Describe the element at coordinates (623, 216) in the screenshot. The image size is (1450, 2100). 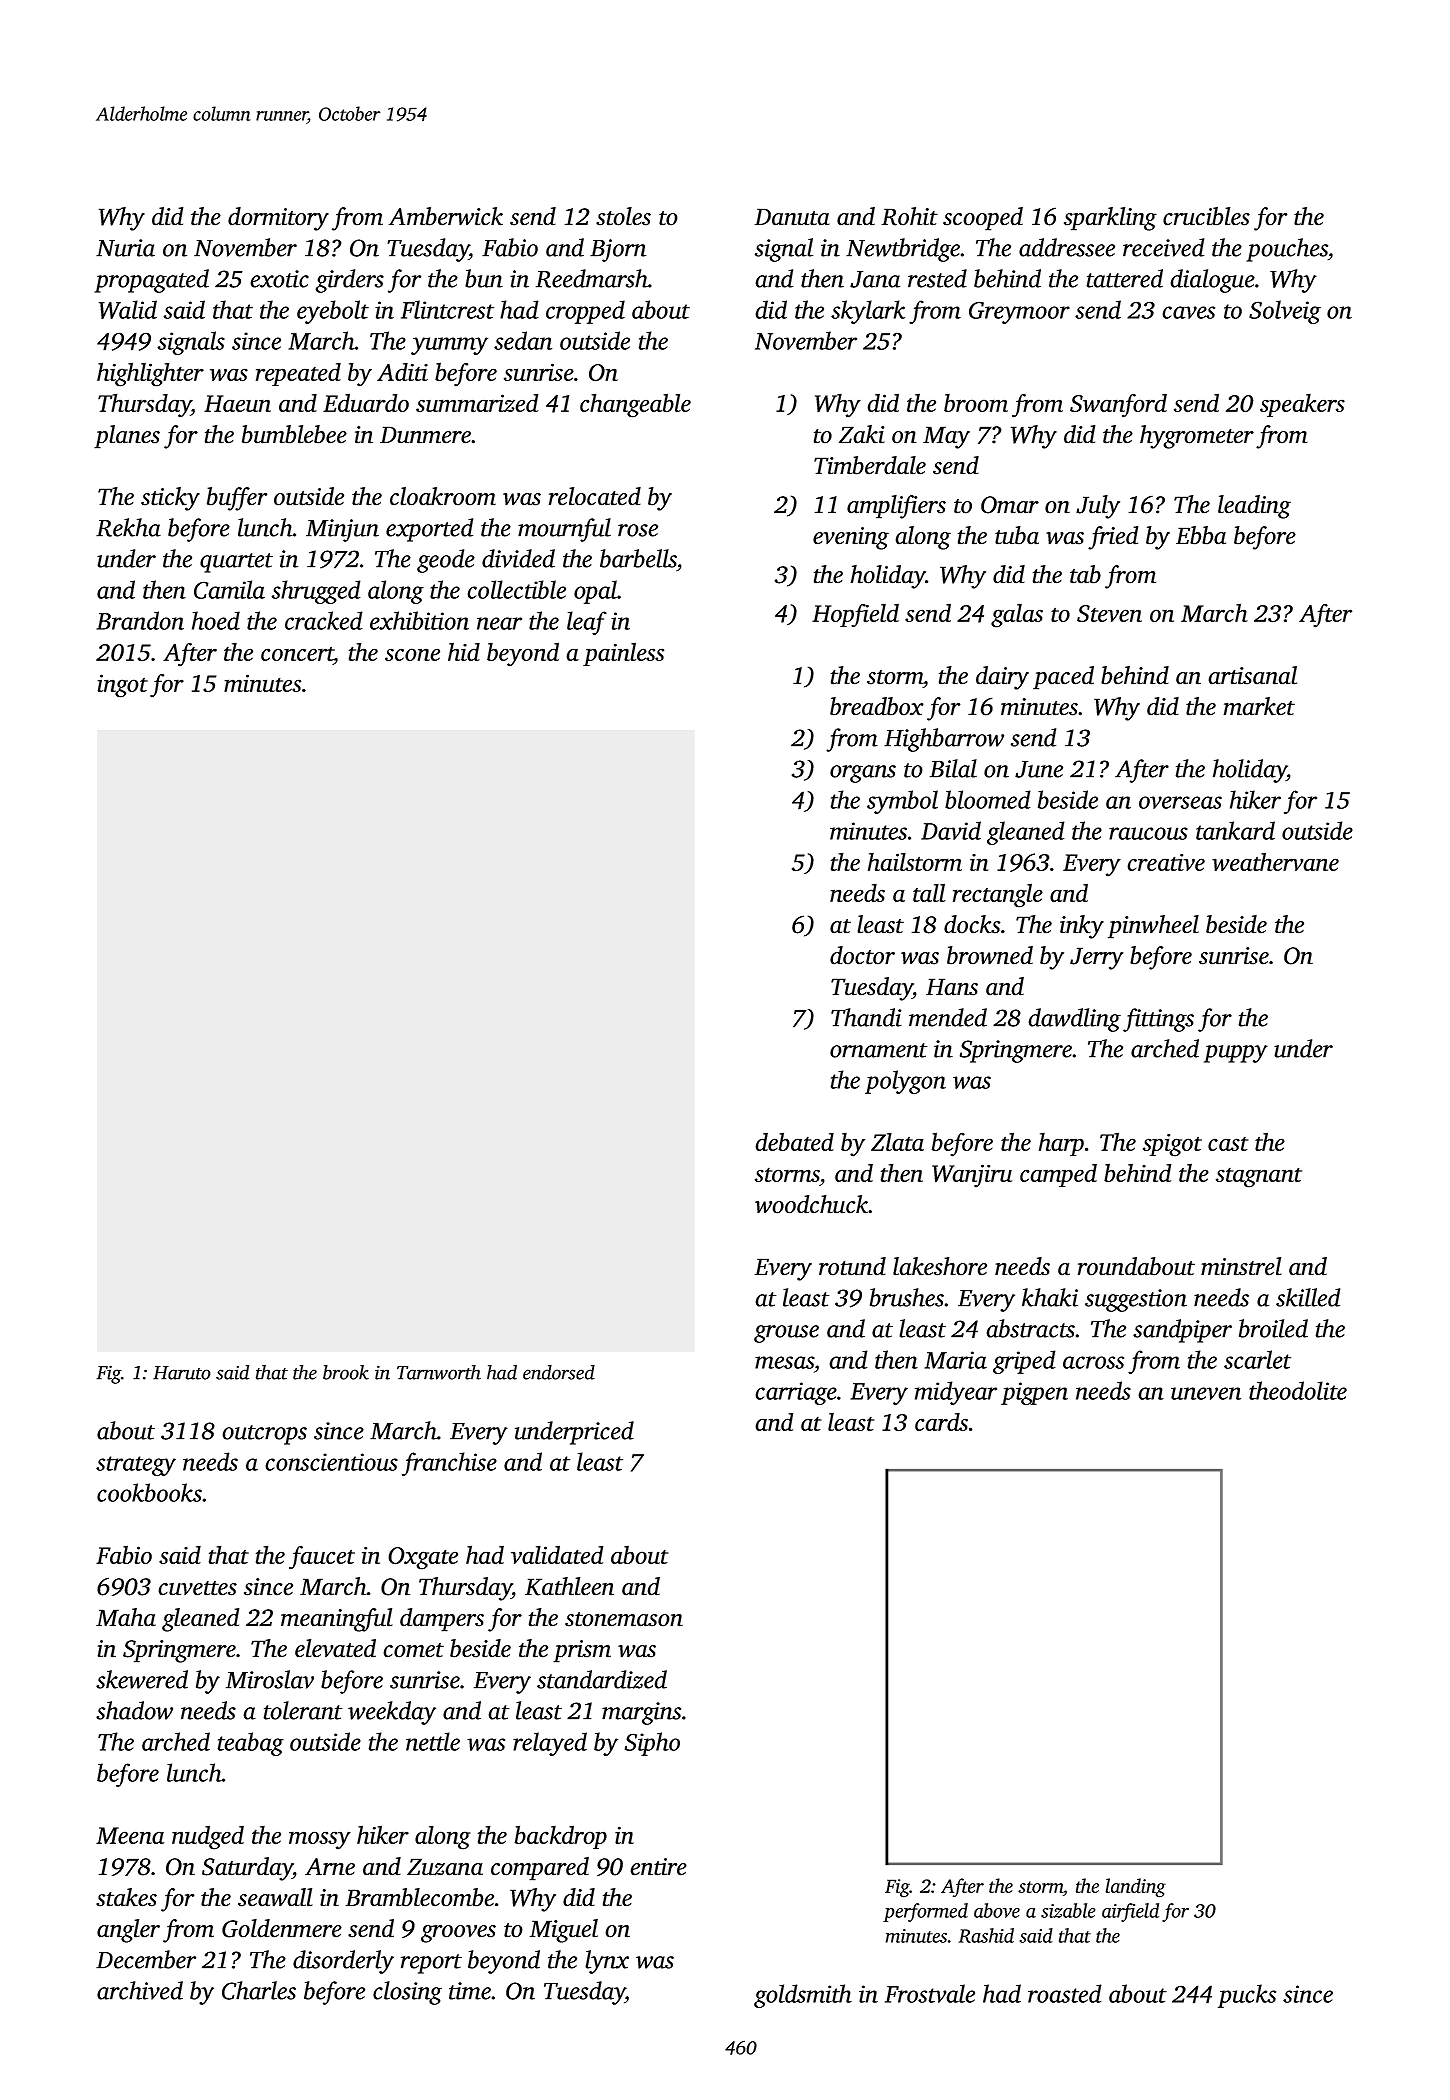
I see `stoles` at that location.
